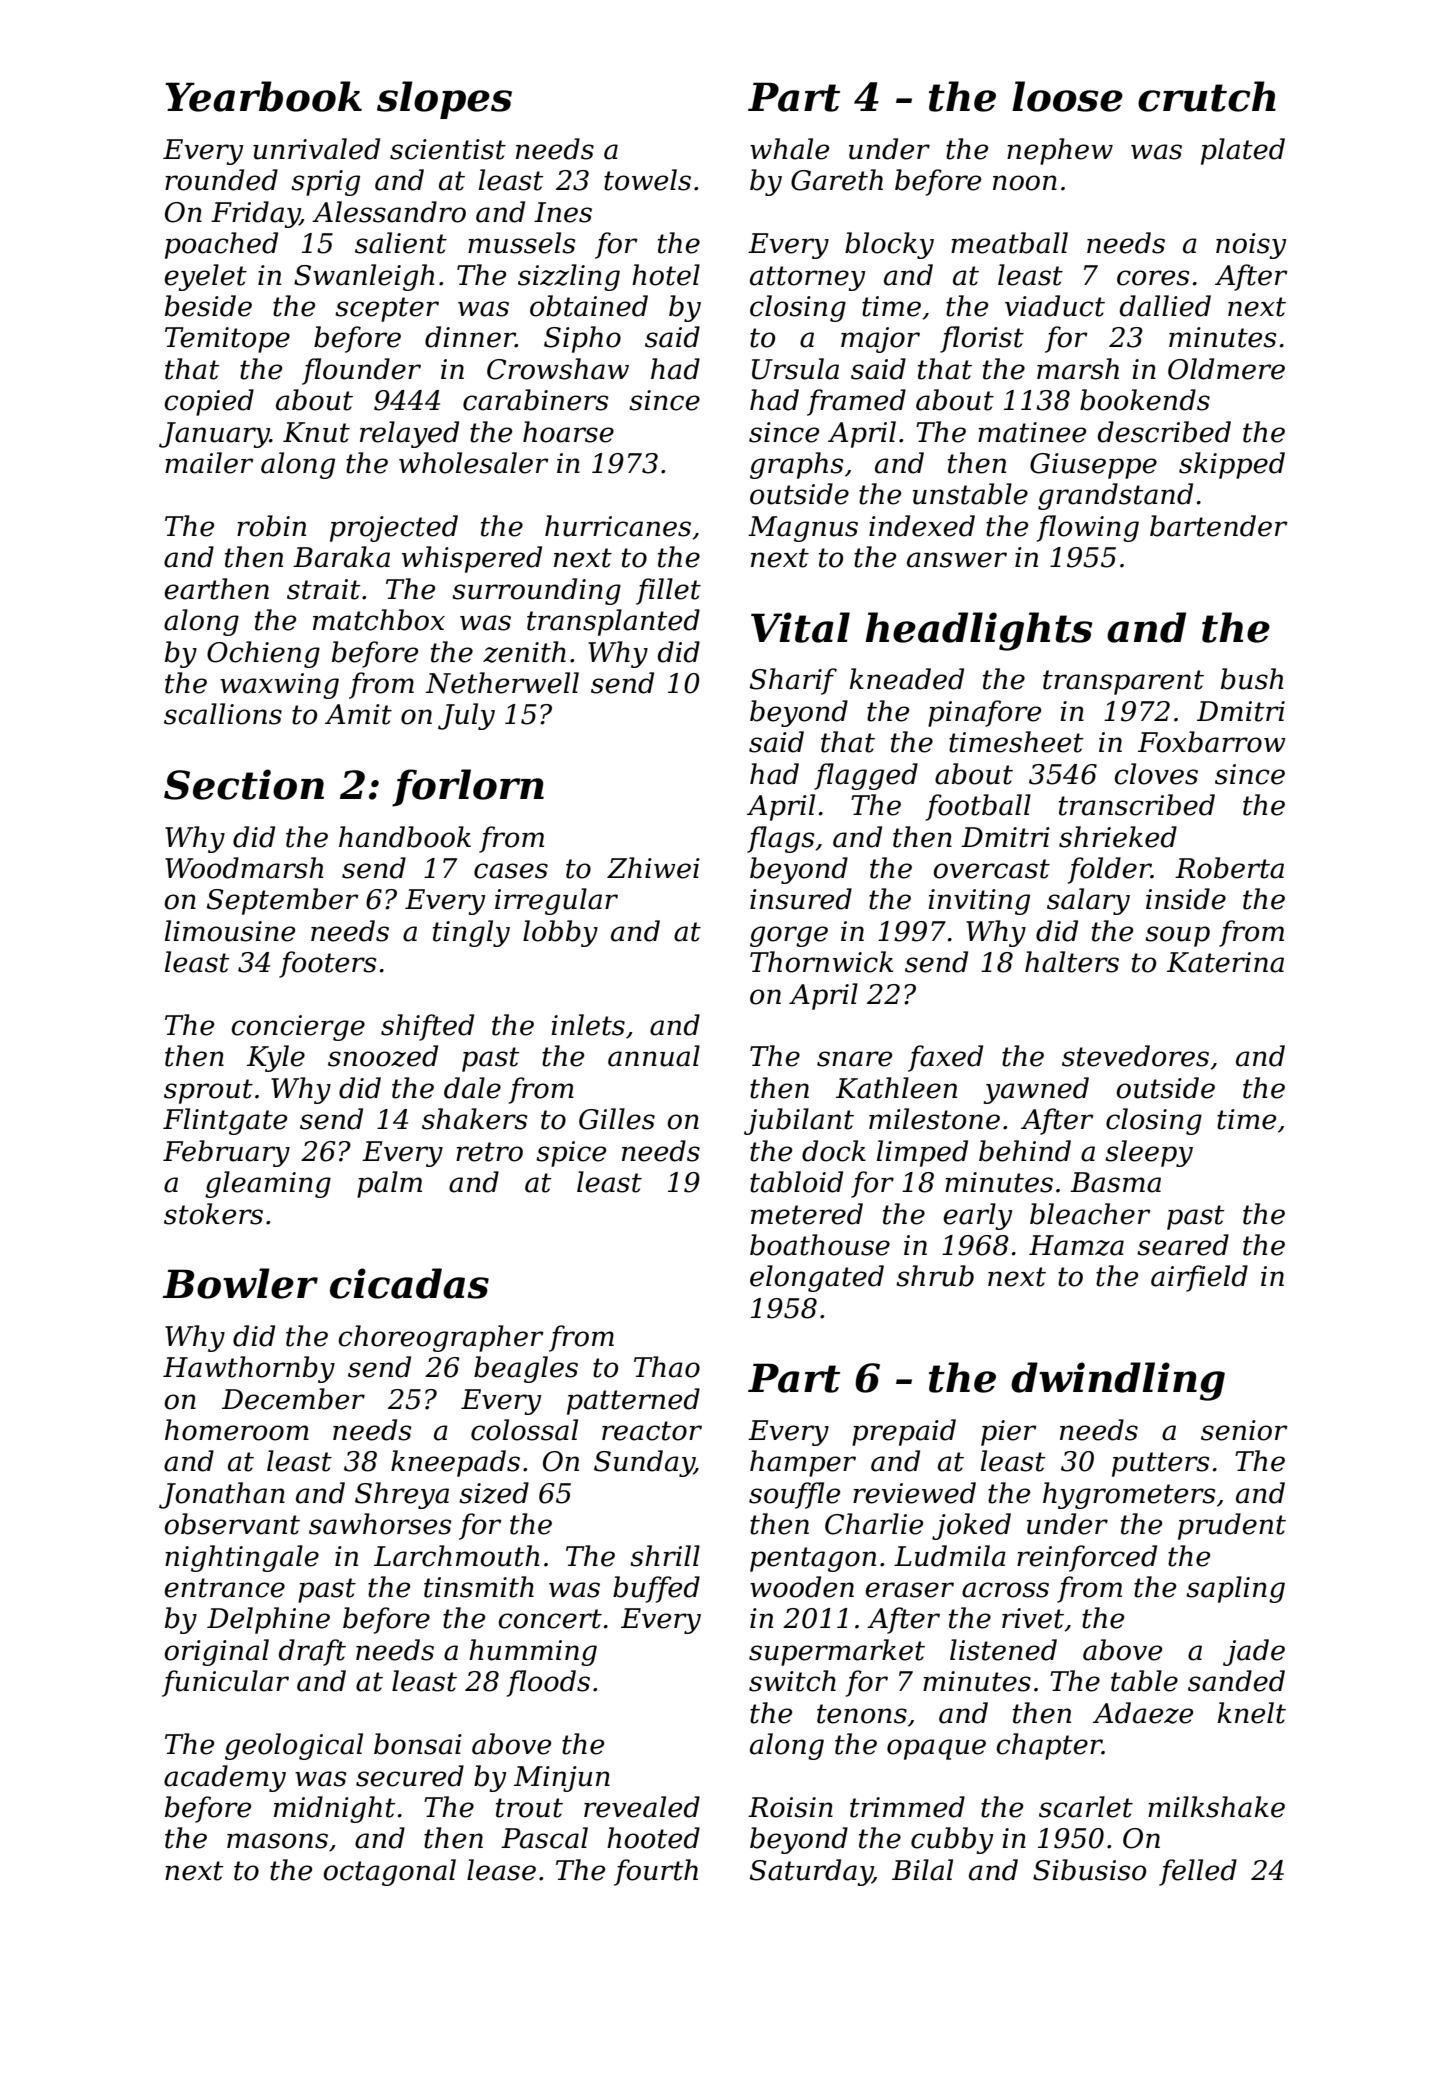 The height and width of the screenshot is (2100, 1450). Describe the element at coordinates (792, 1681) in the screenshot. I see `switch` at that location.
